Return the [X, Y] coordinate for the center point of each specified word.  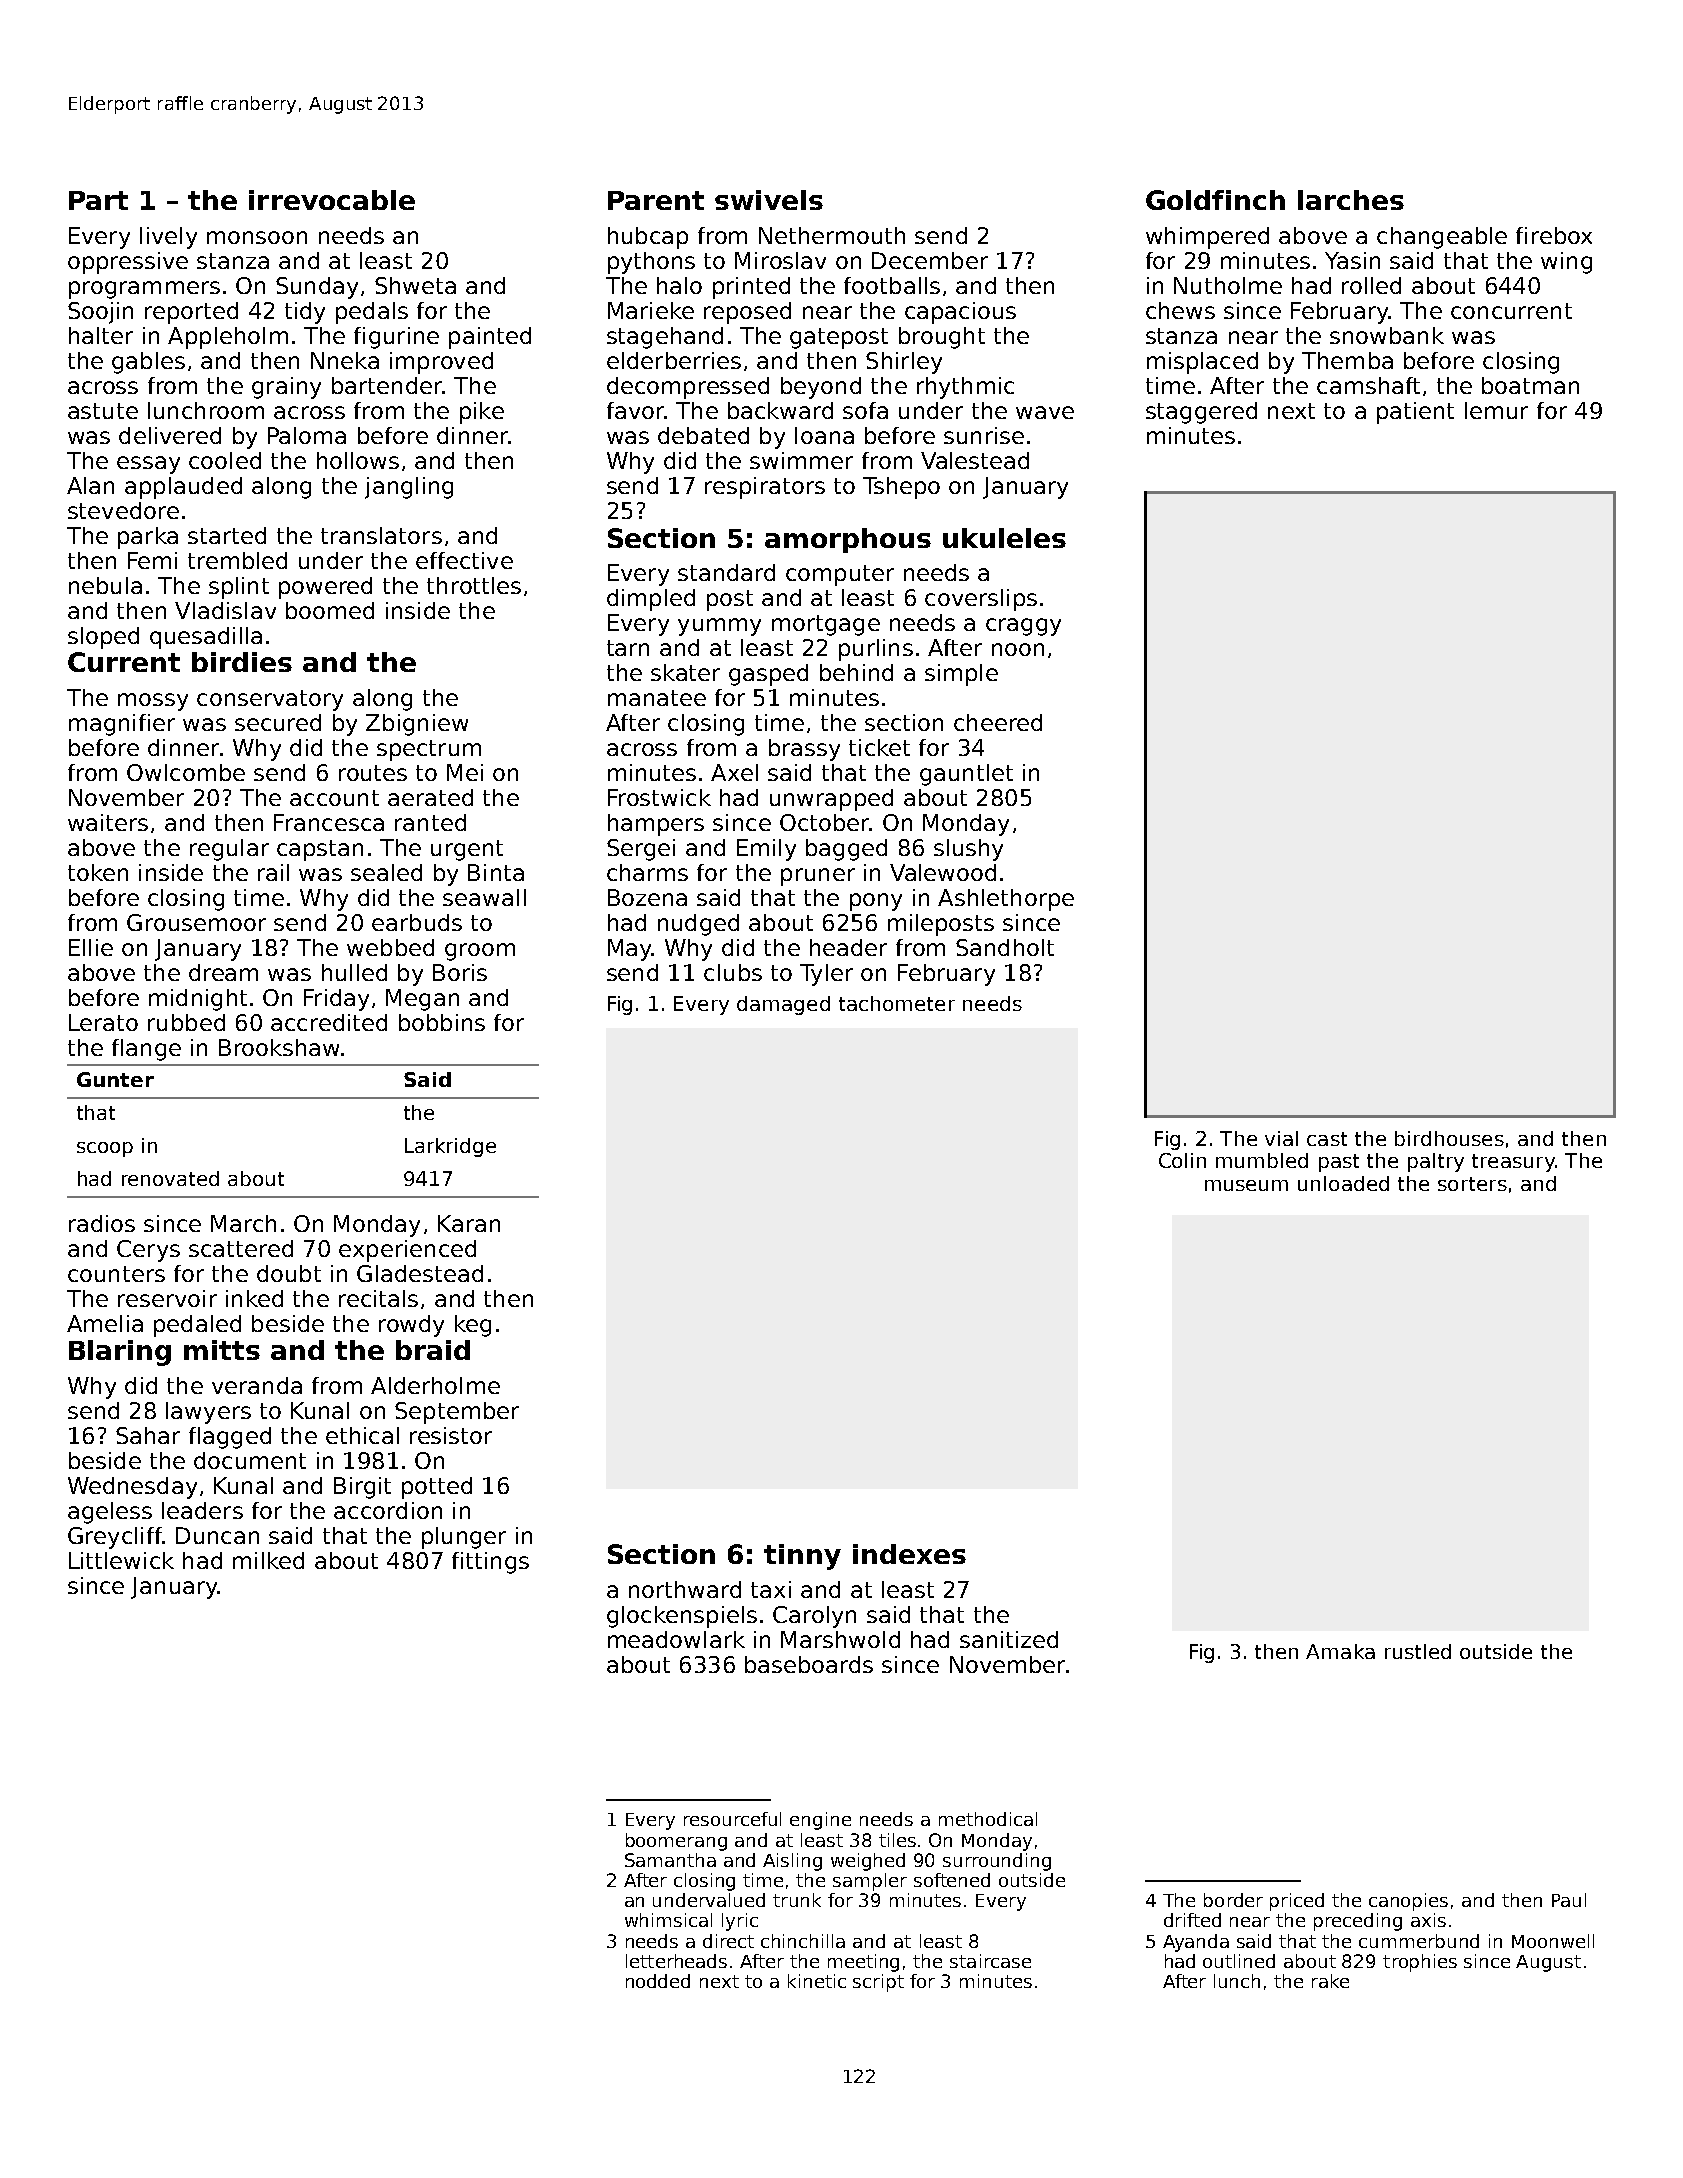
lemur [1496, 410]
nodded [658, 1981]
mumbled [1262, 1160]
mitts [222, 1350]
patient [1415, 413]
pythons [651, 263]
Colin [1182, 1160]
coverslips [981, 600]
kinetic [817, 1981]
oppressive [128, 263]
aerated [430, 797]
